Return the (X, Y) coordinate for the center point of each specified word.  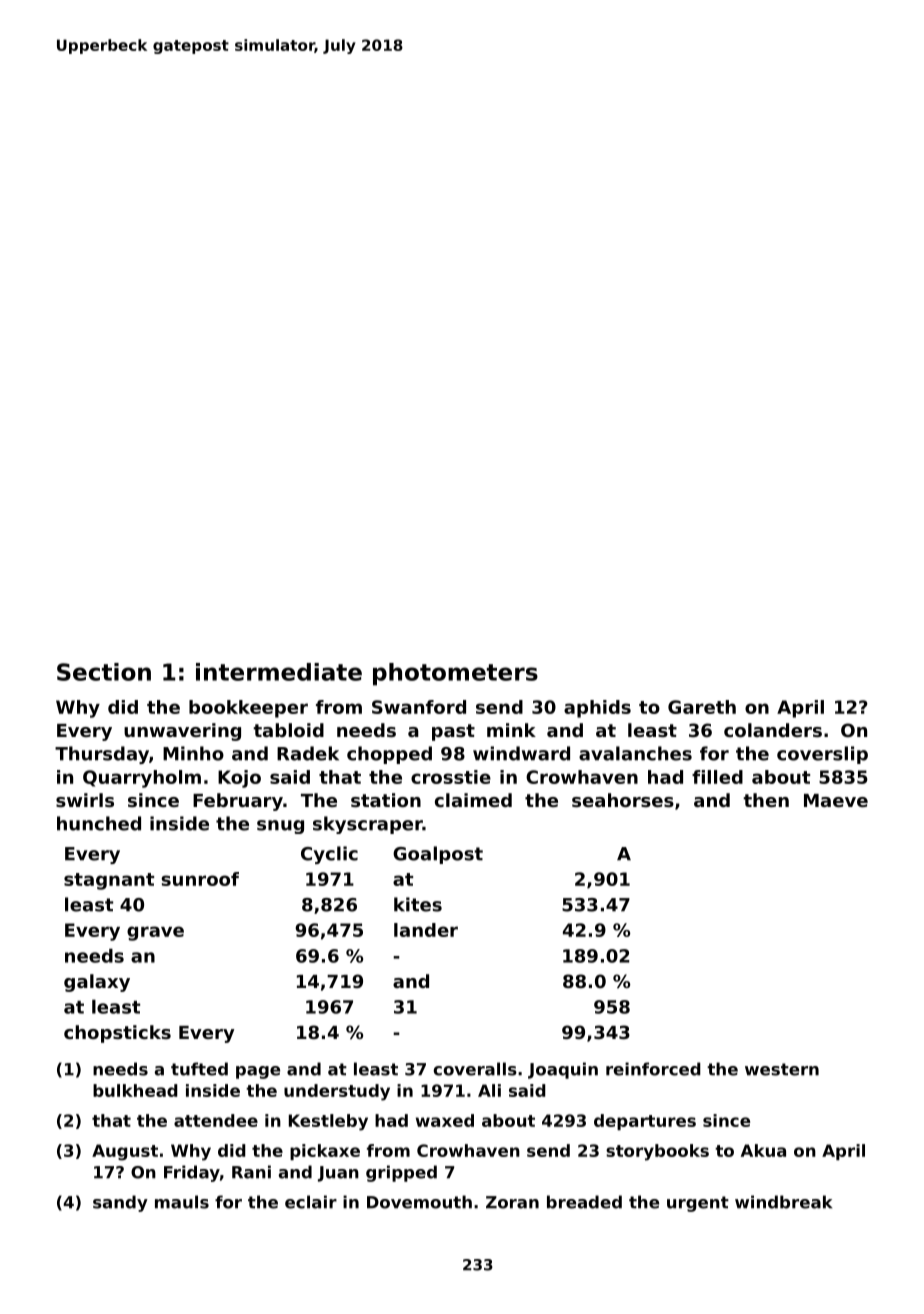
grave (155, 933)
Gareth (702, 707)
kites (418, 904)
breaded (584, 1202)
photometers (455, 674)
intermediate (279, 672)
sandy (120, 1203)
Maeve (836, 800)
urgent (698, 1204)
